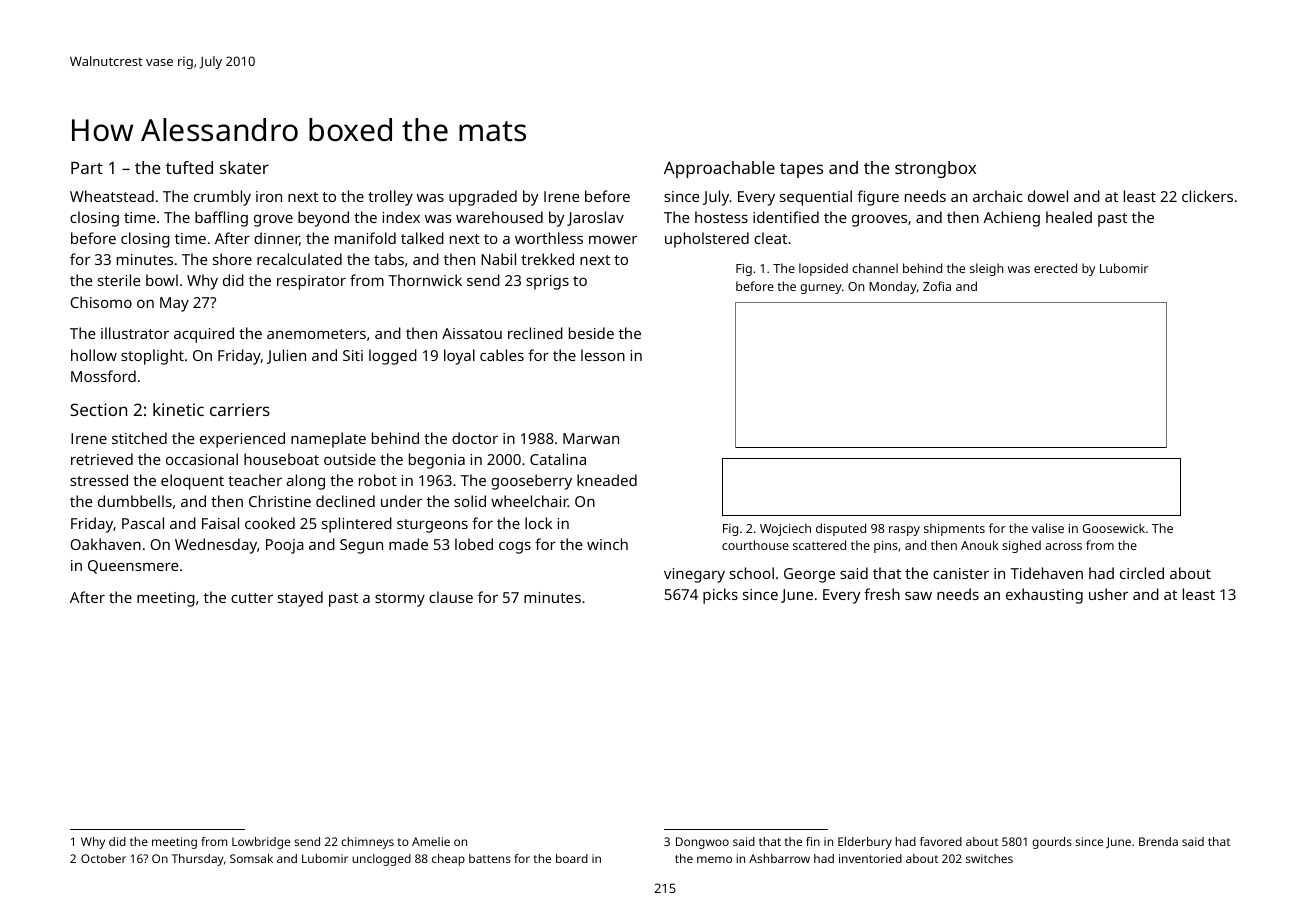 The height and width of the image is (924, 1308). I want to click on stitched, so click(139, 438).
